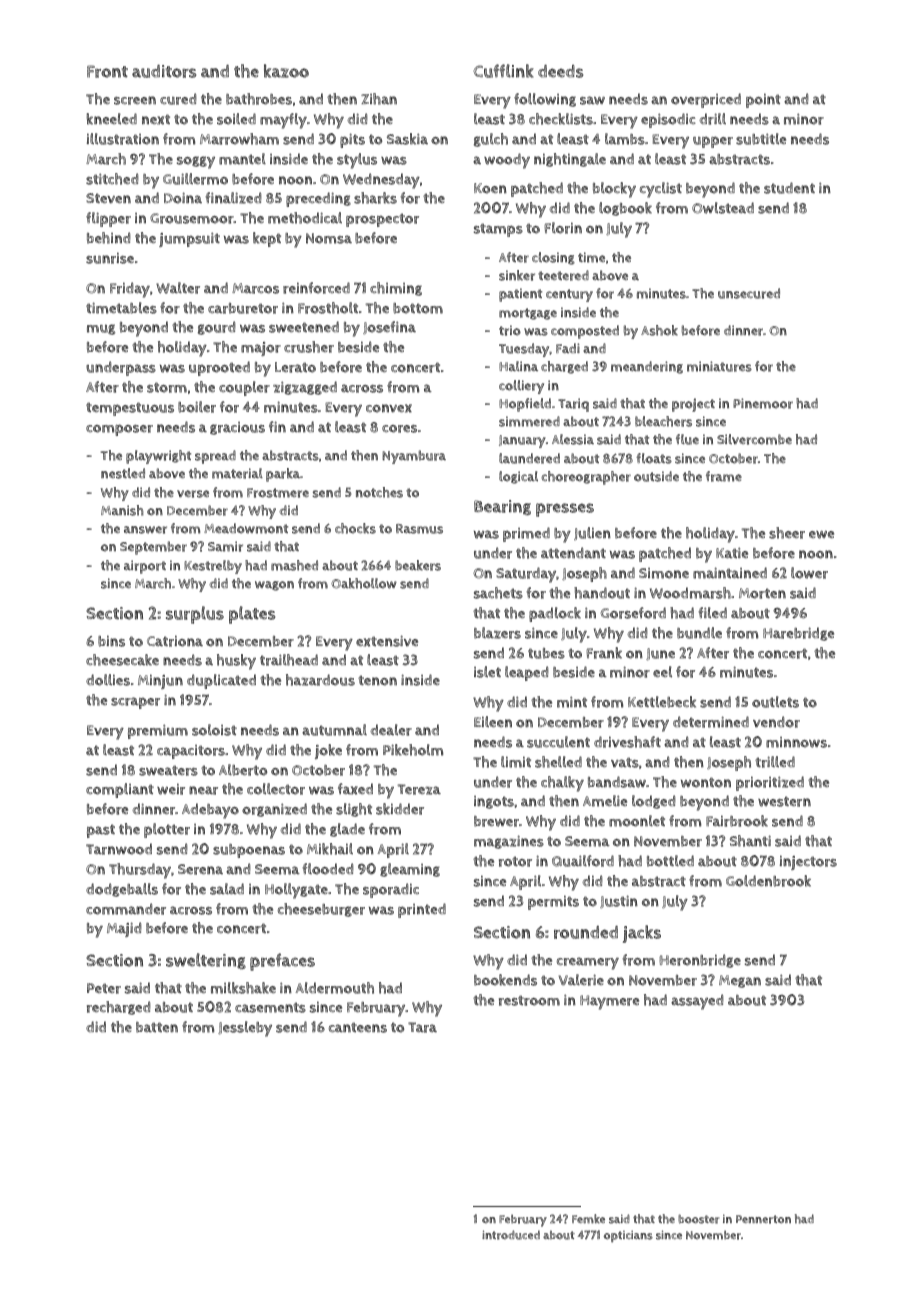 The width and height of the screenshot is (924, 1308). Describe the element at coordinates (700, 961) in the screenshot. I see `Heronbridge` at that location.
